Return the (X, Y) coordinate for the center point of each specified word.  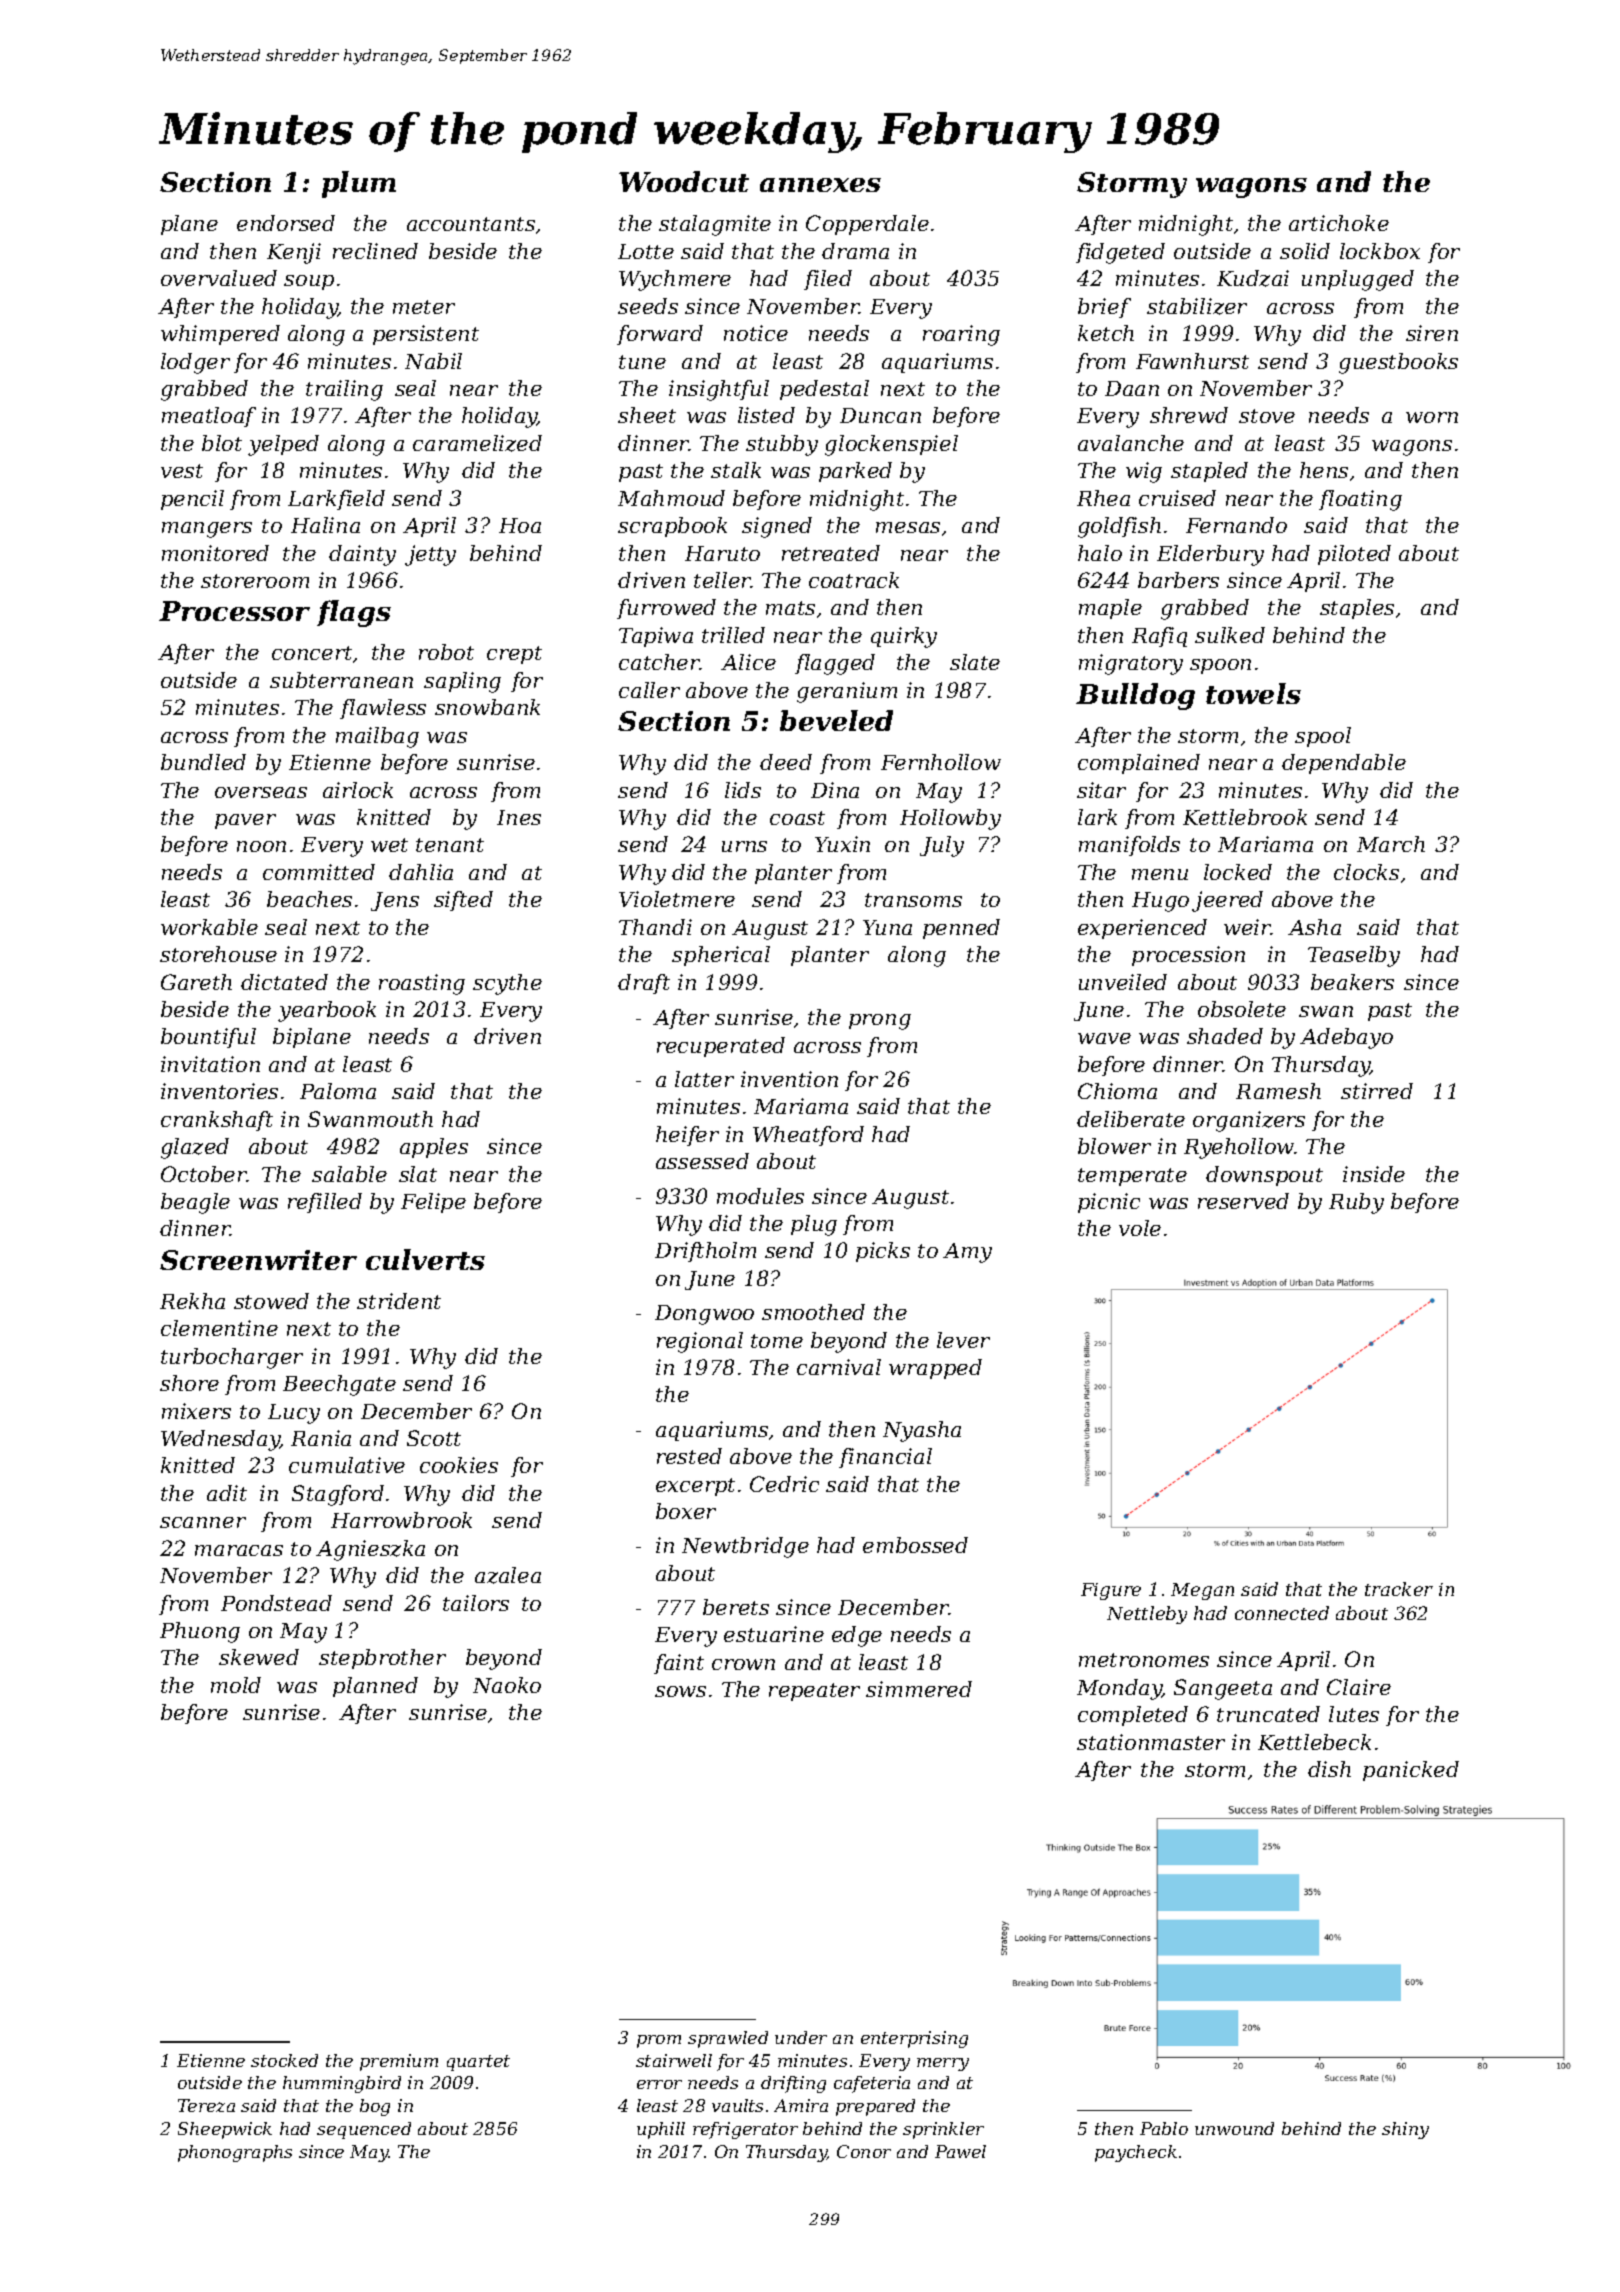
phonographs (235, 2153)
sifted (463, 901)
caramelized (477, 443)
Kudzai (1253, 278)
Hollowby (950, 819)
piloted (1354, 555)
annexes (820, 185)
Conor (864, 2151)
